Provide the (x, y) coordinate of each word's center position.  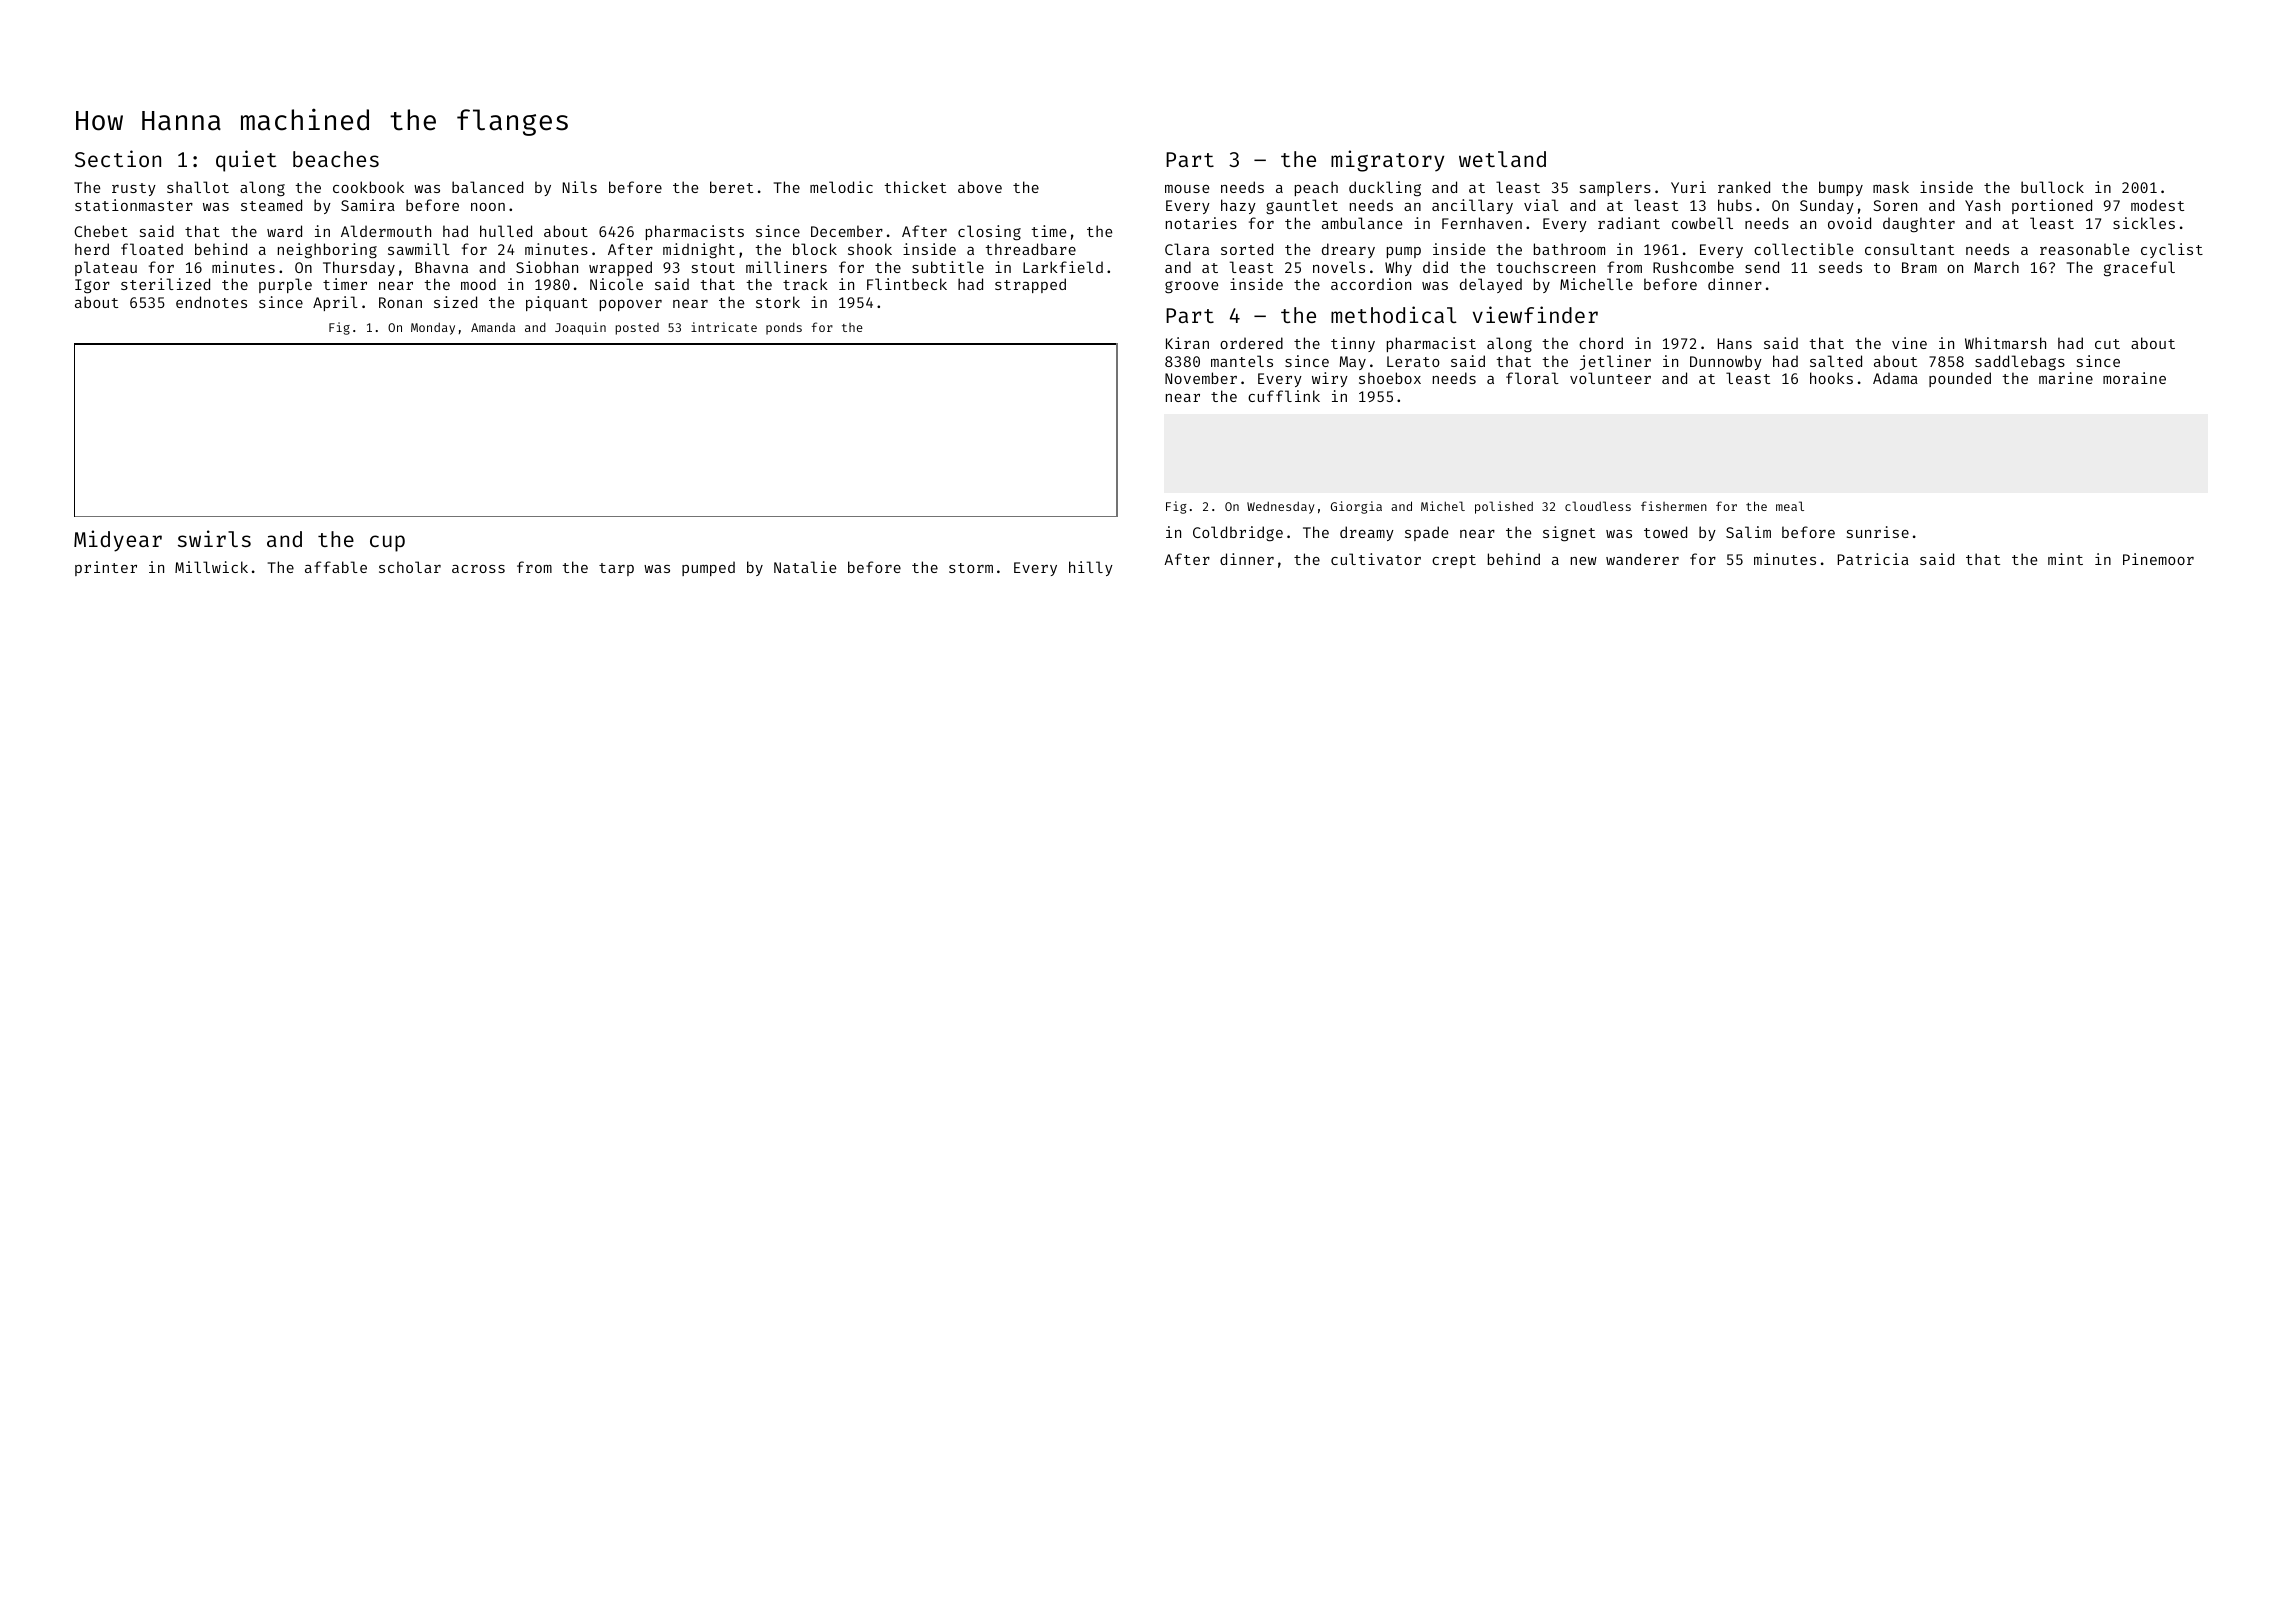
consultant (1909, 249)
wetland (1502, 159)
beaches (336, 159)
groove (1191, 287)
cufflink (1284, 396)
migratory (1387, 161)
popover (631, 305)
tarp (616, 569)
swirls (214, 538)
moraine (2134, 378)
